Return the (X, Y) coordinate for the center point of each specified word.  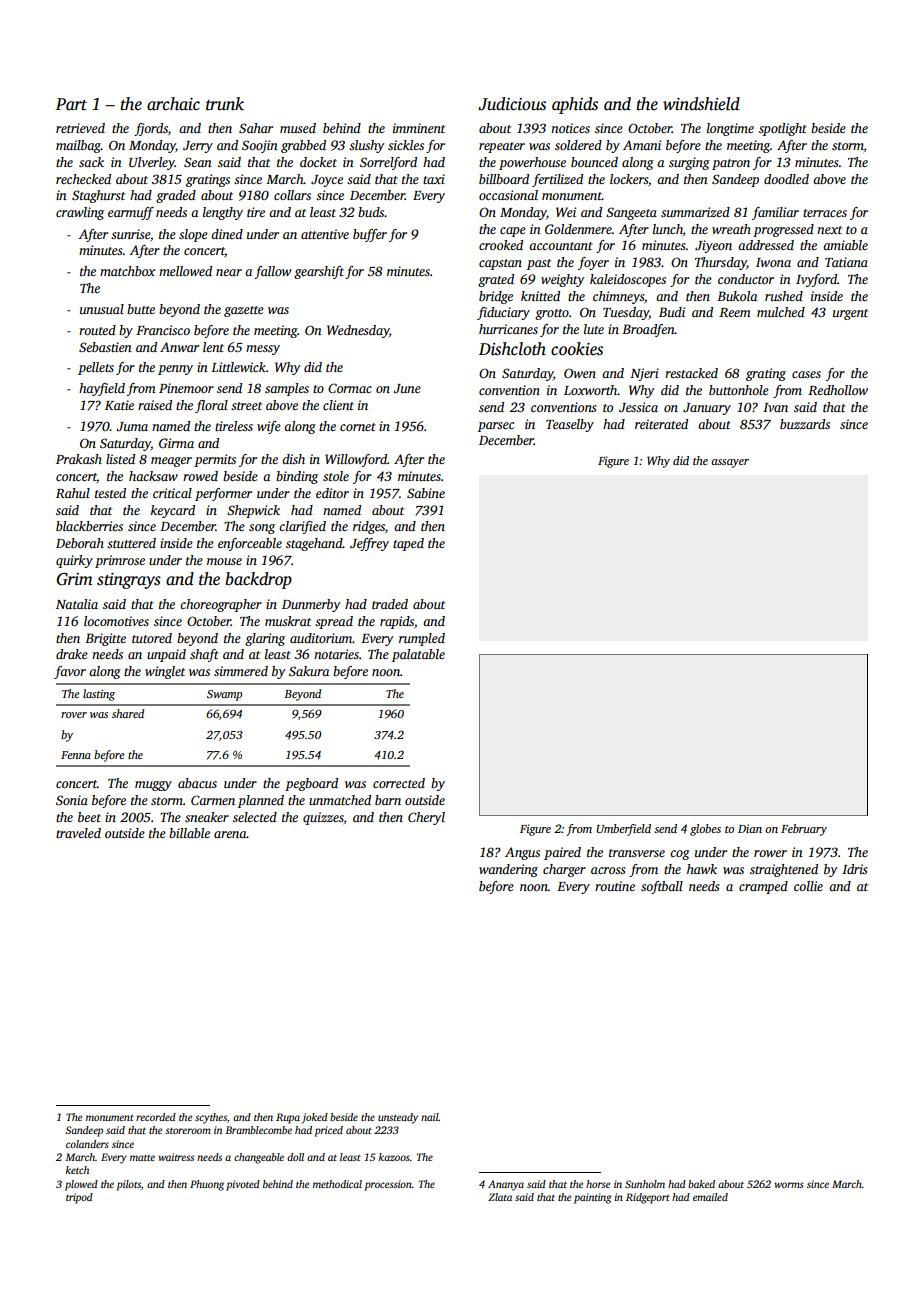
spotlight (783, 129)
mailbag (78, 146)
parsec (496, 427)
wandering (508, 870)
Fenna (76, 755)
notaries (336, 654)
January (707, 409)
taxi (434, 179)
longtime (730, 129)
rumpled (422, 639)
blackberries (89, 526)
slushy (366, 146)
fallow (272, 272)
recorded (156, 1117)
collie (808, 886)
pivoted (243, 1185)
